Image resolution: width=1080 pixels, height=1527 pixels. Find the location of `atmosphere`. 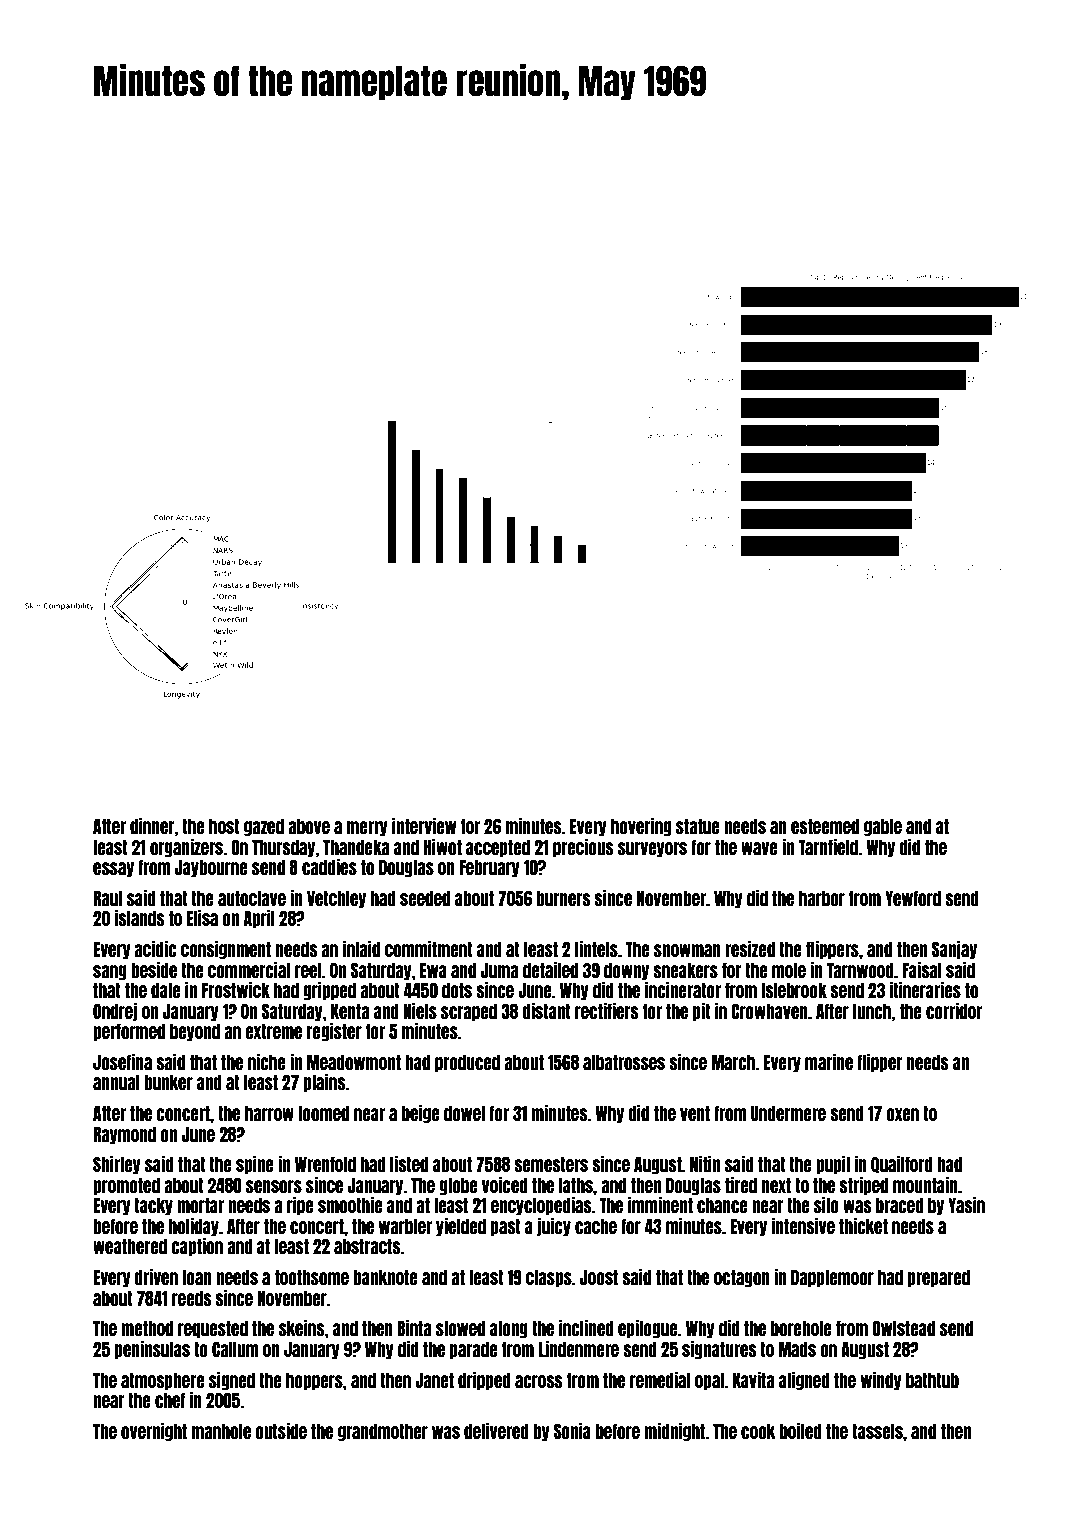

atmosphere is located at coordinates (163, 1381).
